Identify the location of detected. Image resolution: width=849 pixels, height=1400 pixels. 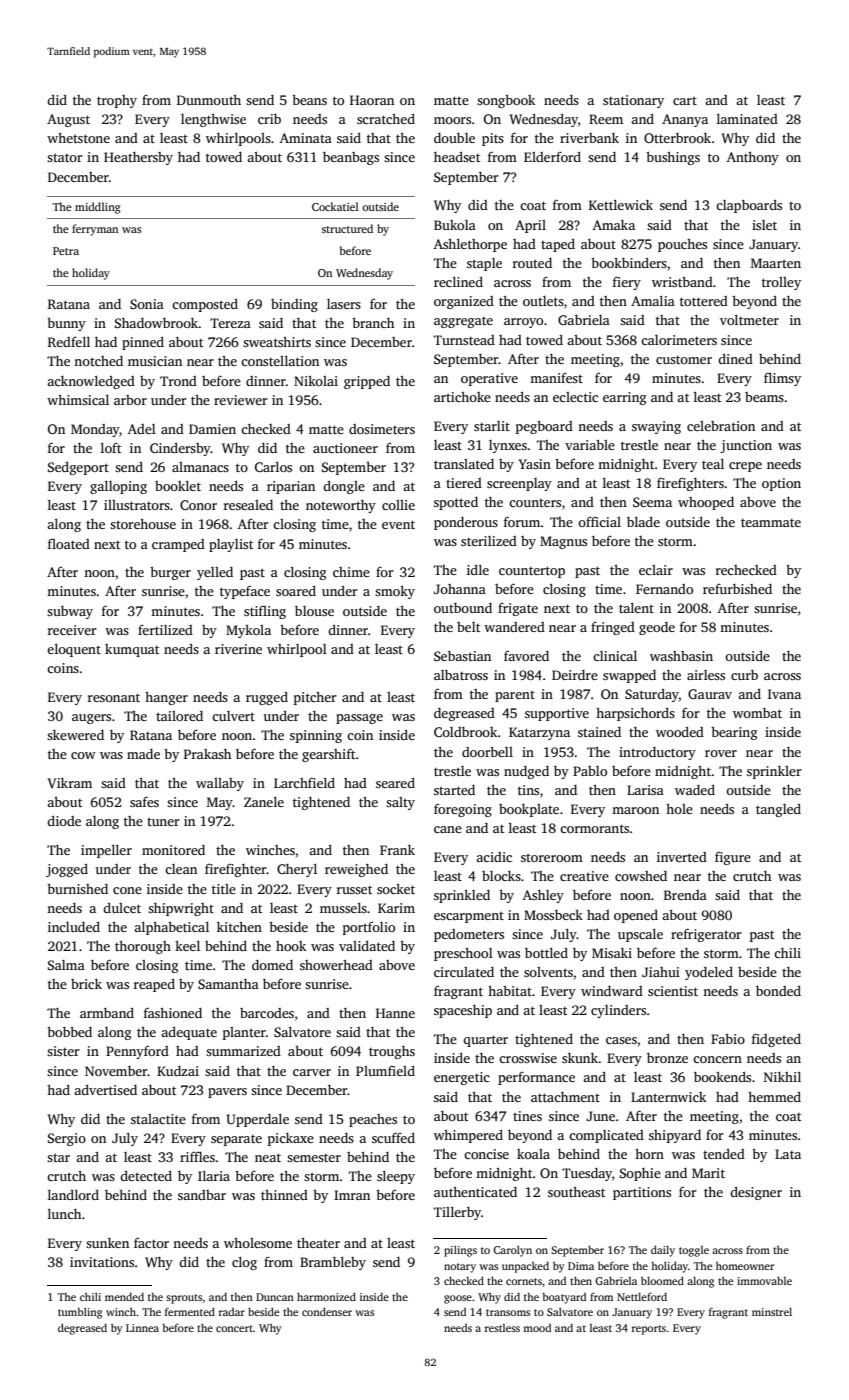
(146, 1175).
